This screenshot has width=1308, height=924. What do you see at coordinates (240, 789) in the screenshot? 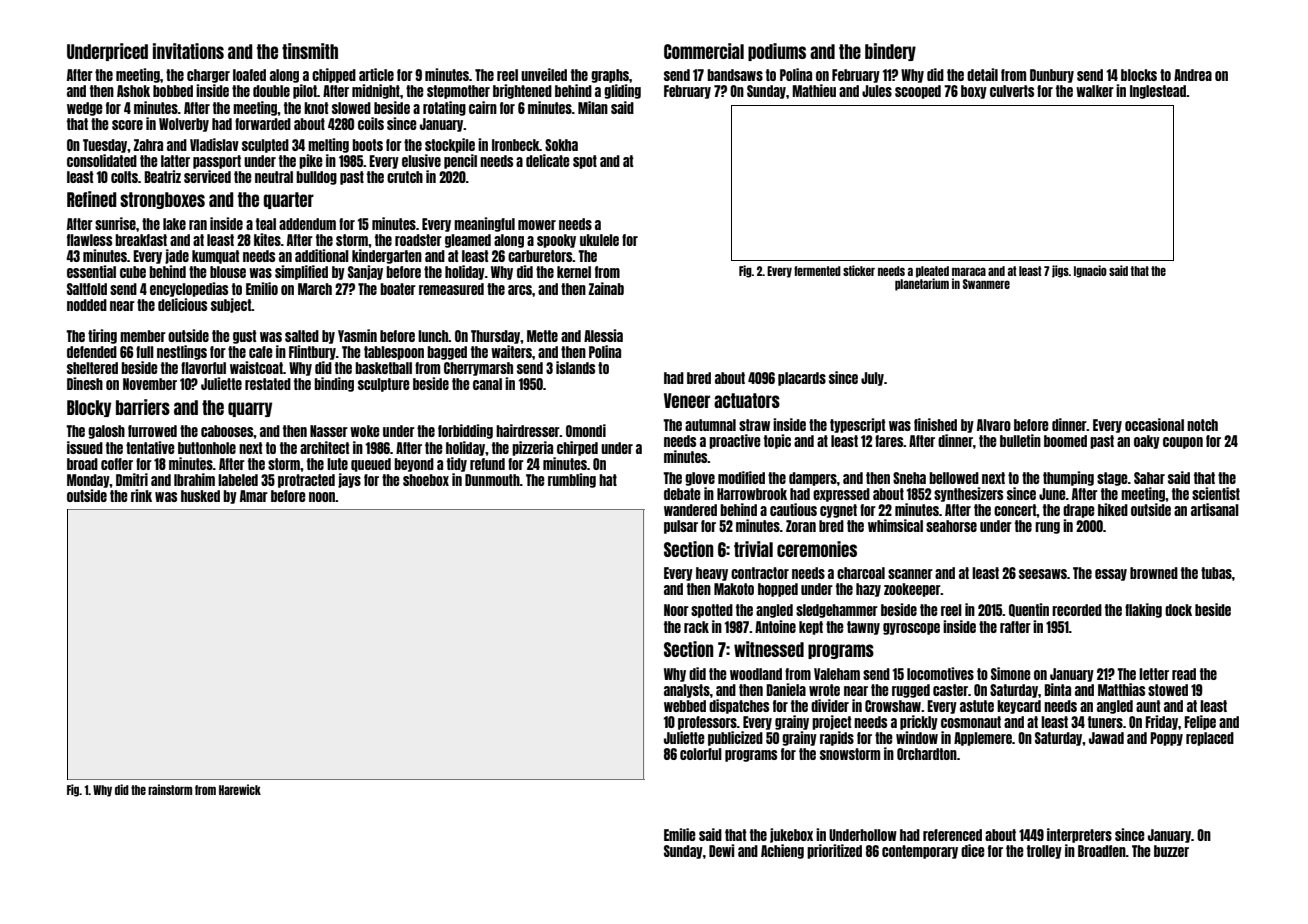
I see `Harewick` at bounding box center [240, 789].
